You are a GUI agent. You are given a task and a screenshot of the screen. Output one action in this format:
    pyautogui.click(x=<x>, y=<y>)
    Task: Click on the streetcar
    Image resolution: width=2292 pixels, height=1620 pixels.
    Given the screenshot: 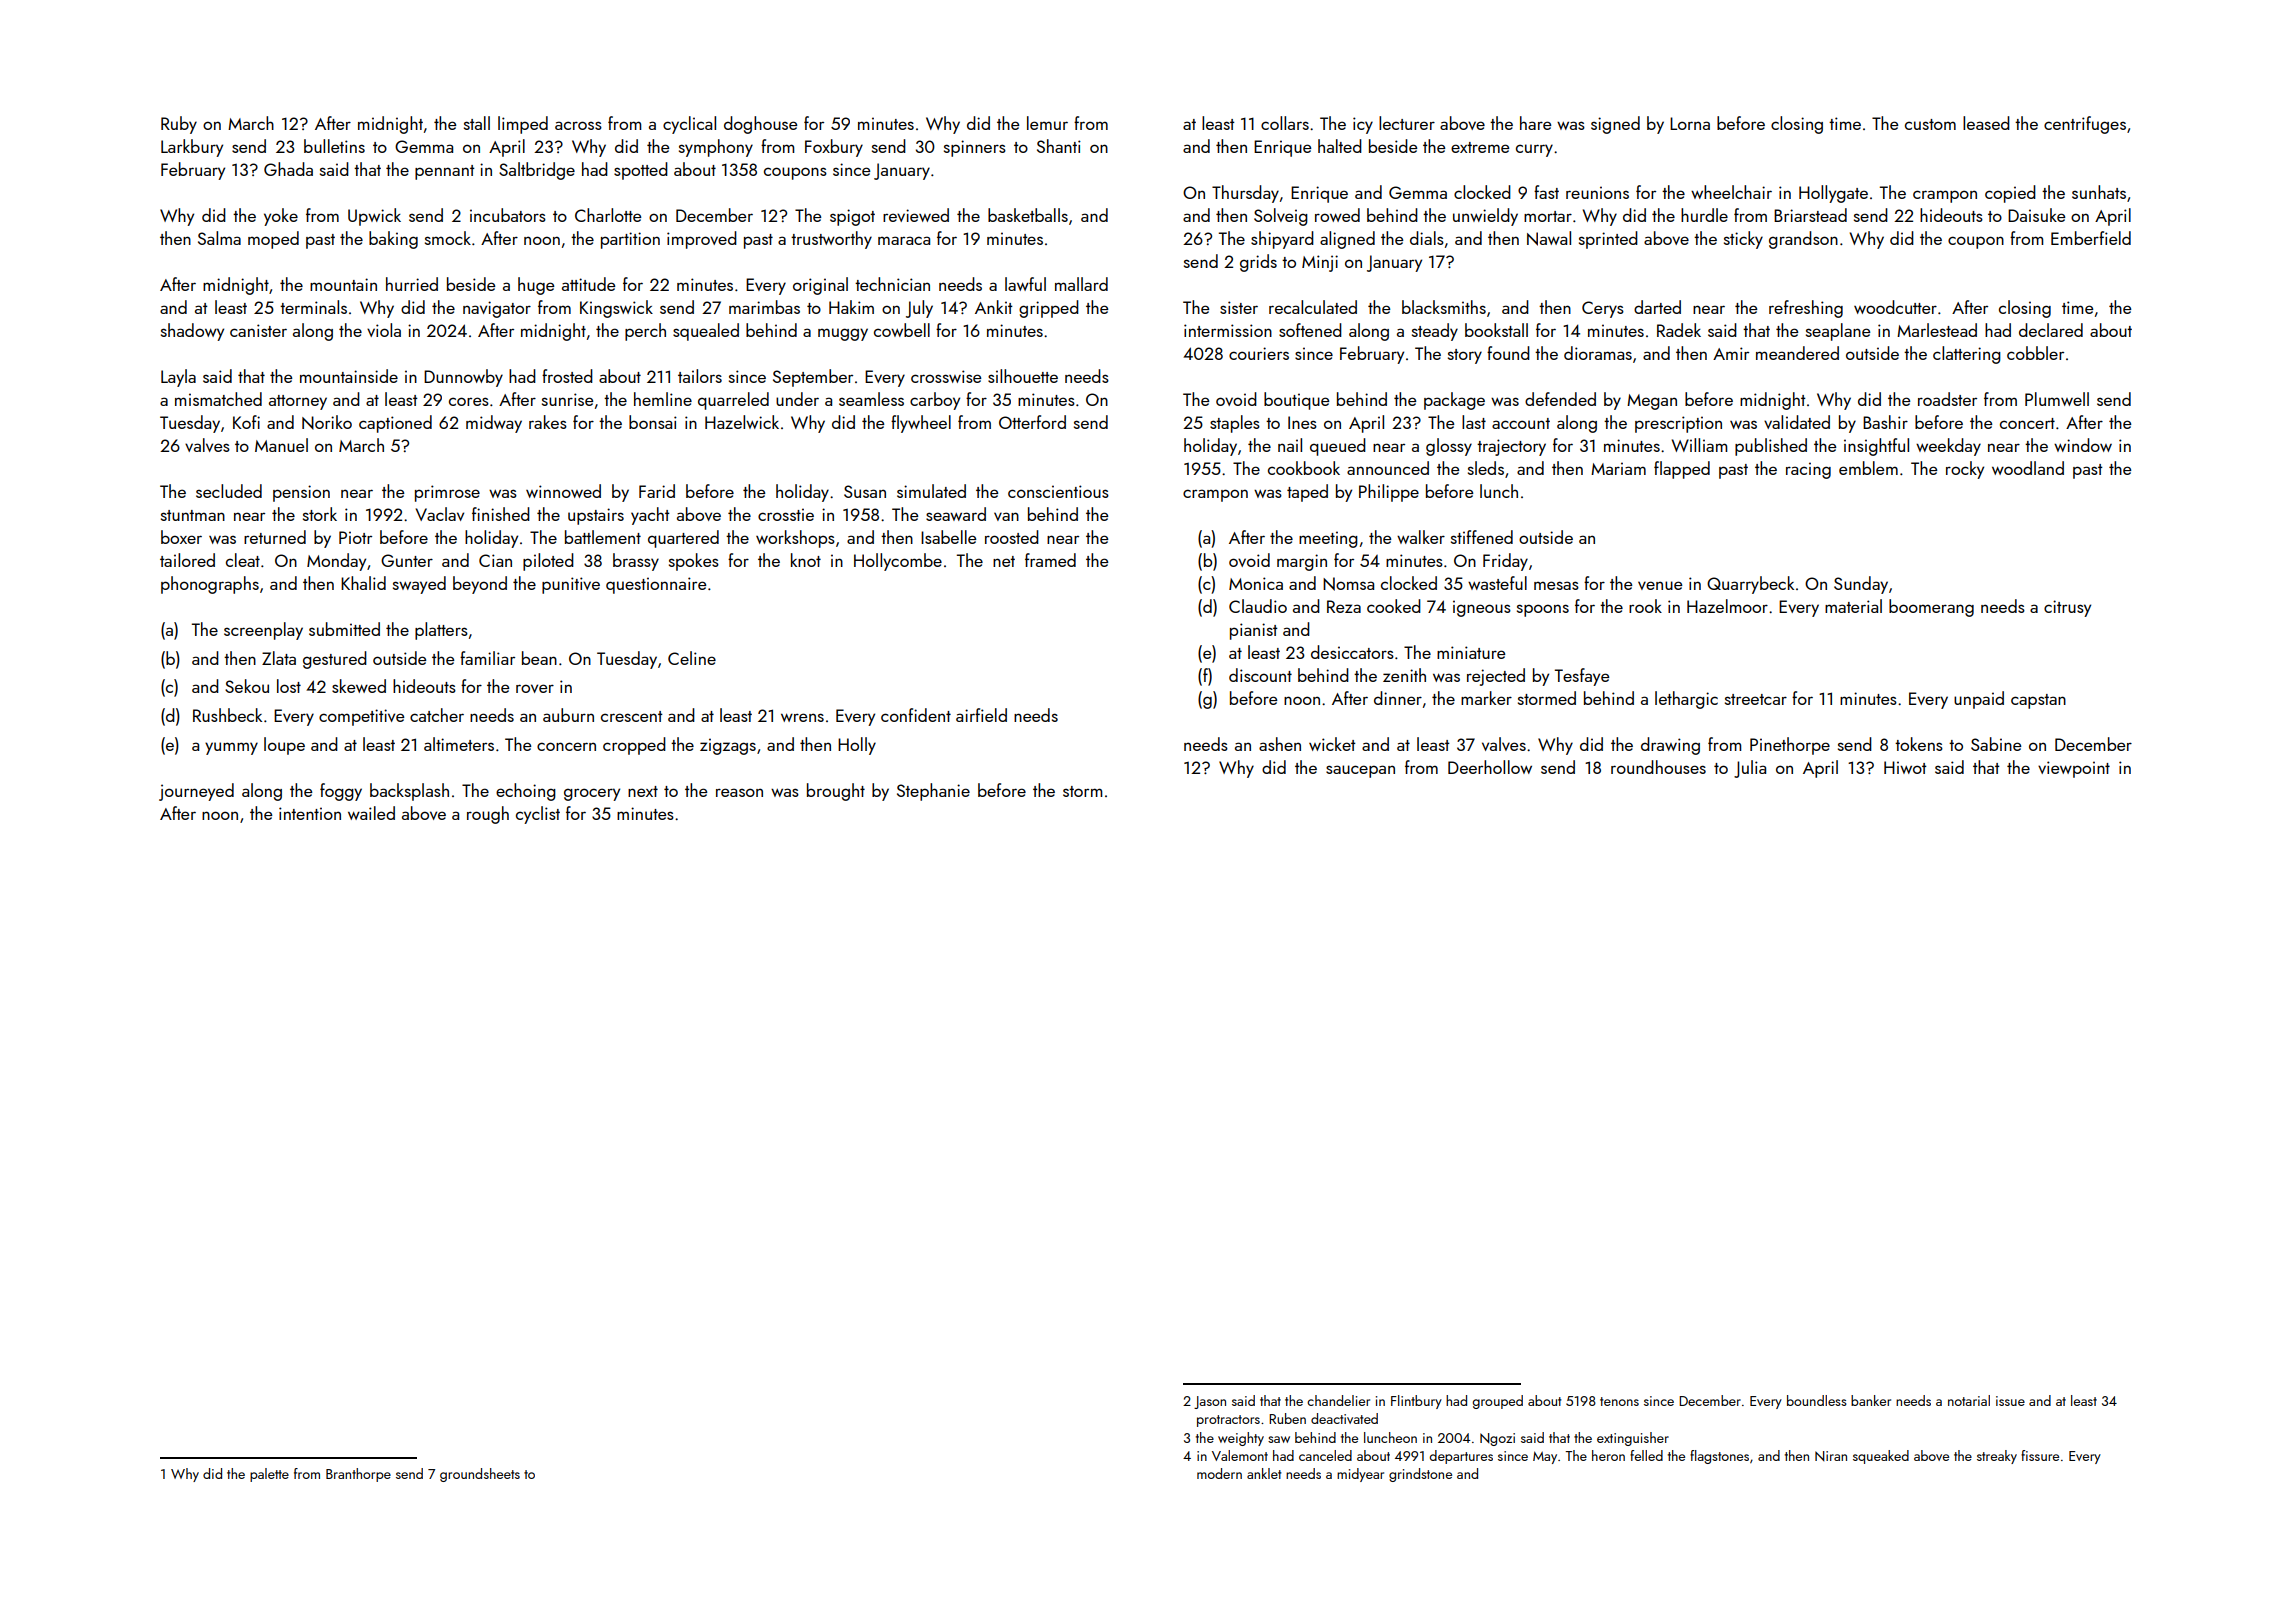 What is the action you would take?
    pyautogui.click(x=1756, y=699)
